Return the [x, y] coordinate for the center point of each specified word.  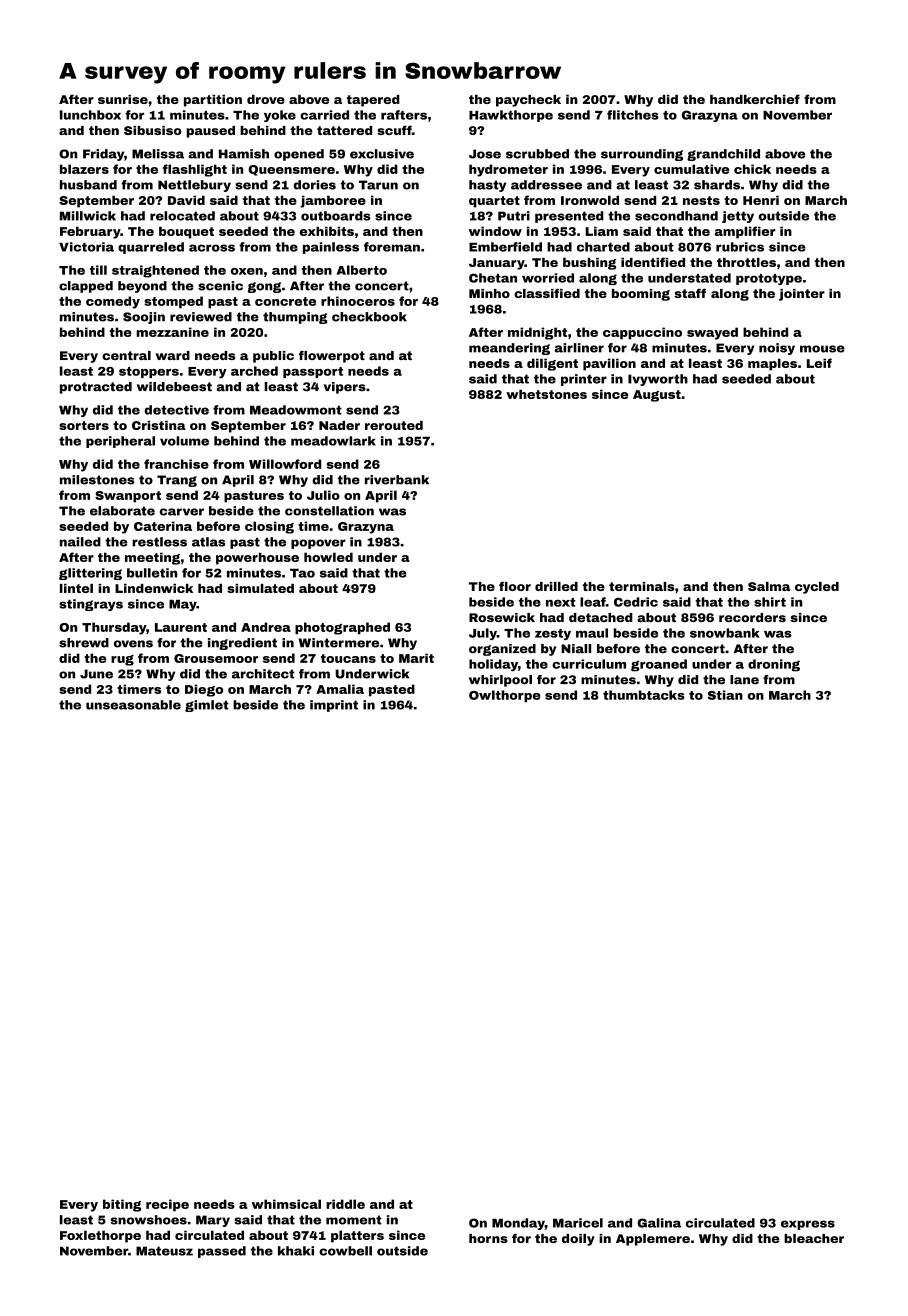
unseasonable [133, 705]
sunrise [123, 99]
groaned [659, 665]
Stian [725, 695]
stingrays [91, 605]
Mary [213, 1221]
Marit [416, 658]
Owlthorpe [504, 696]
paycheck [528, 101]
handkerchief [755, 99]
